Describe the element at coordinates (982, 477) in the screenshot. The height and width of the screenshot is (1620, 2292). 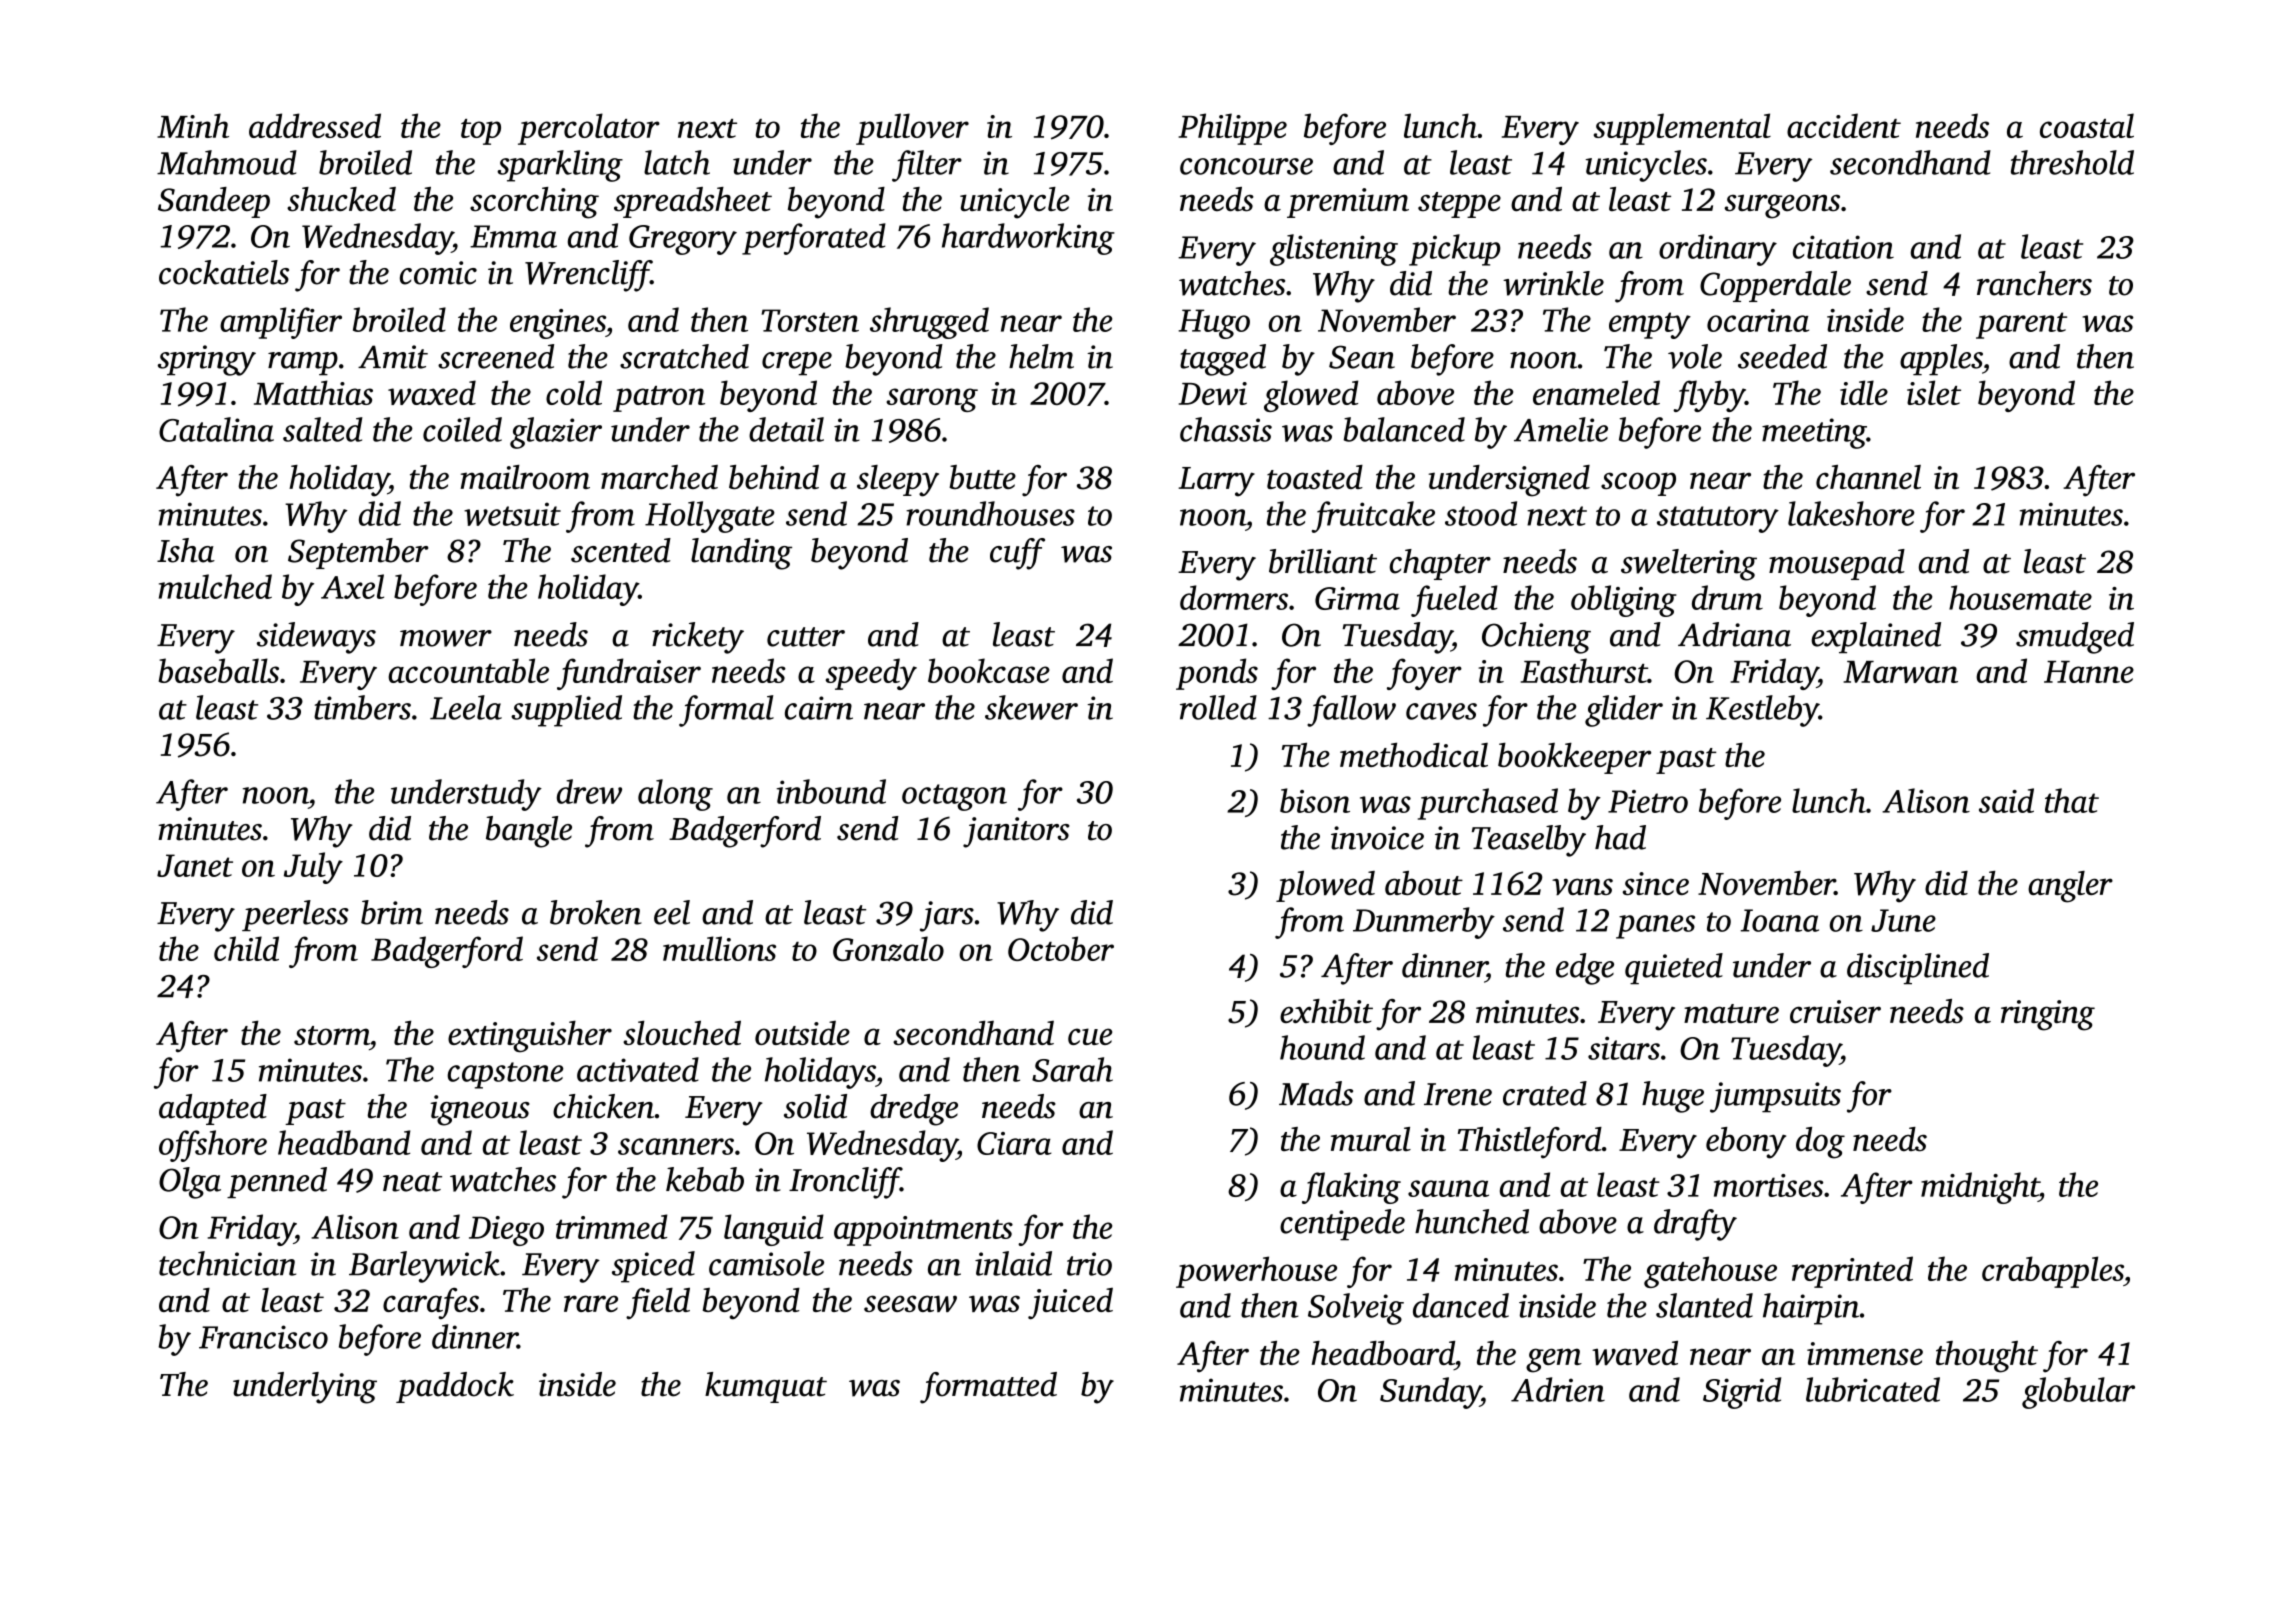
I see `butte` at that location.
